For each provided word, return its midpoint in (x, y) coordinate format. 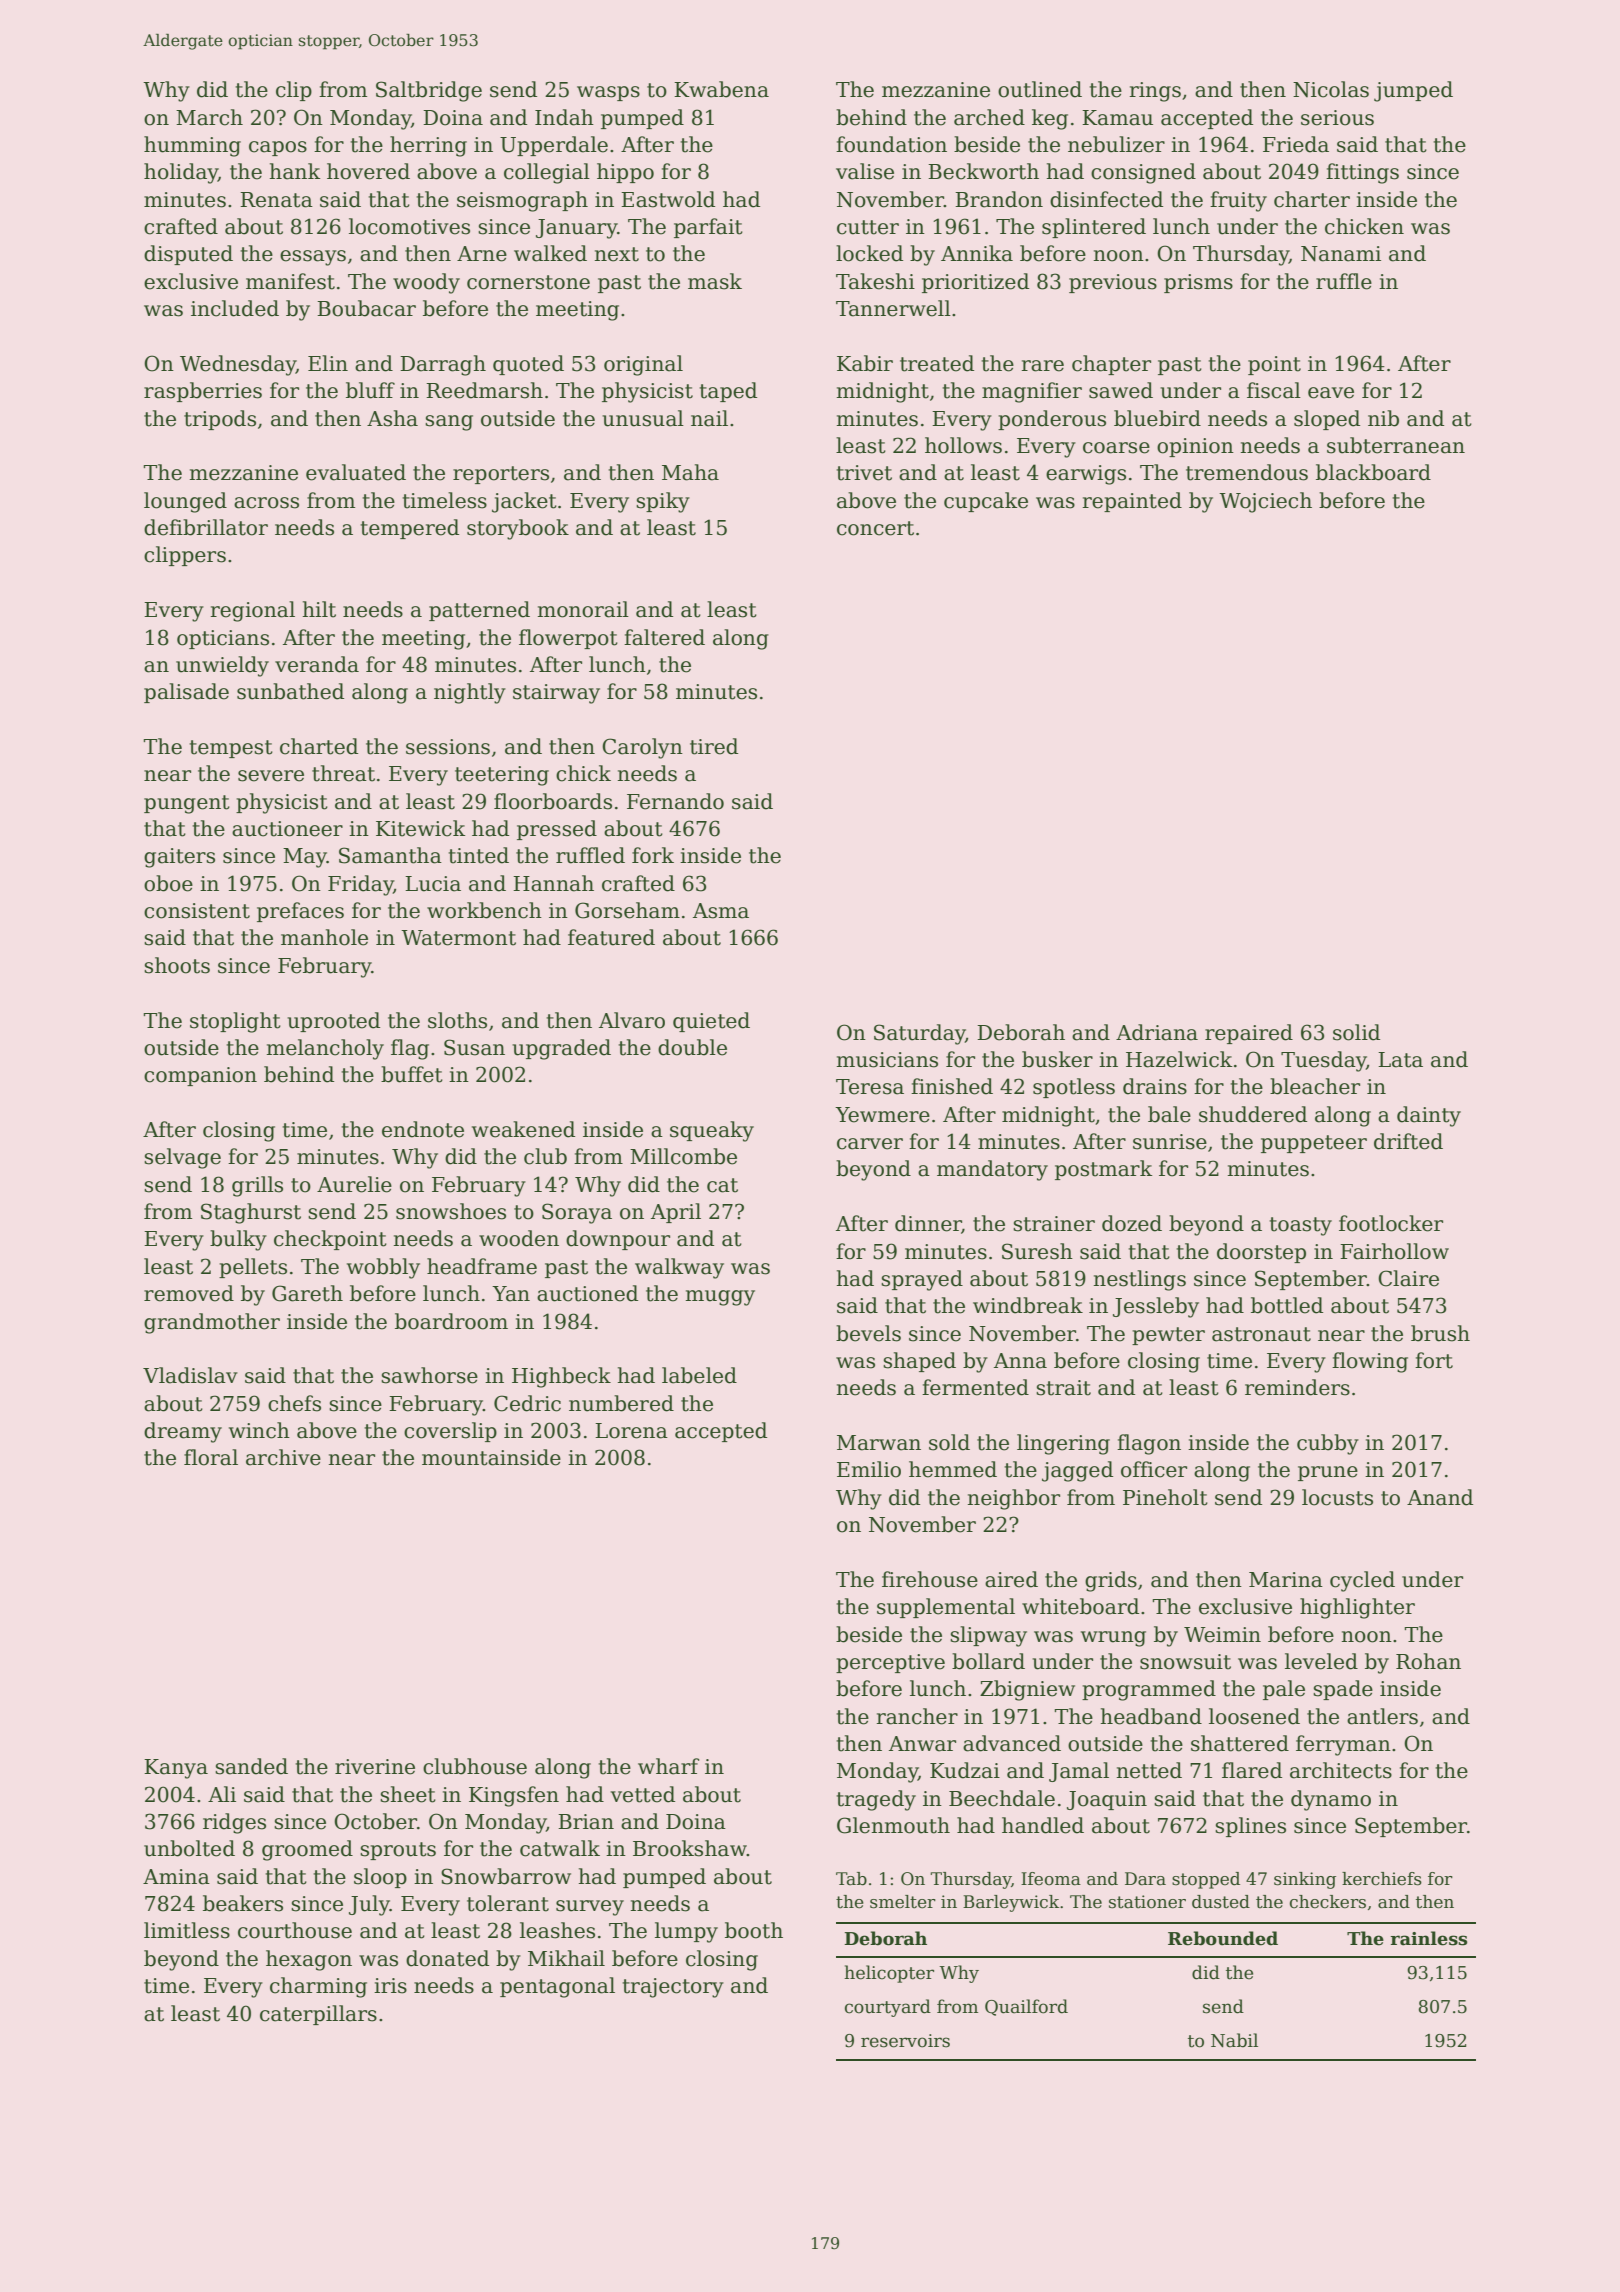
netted (1149, 1770)
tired (714, 746)
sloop (380, 1878)
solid (1356, 1032)
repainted (1132, 502)
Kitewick (420, 828)
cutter (868, 227)
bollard (988, 1661)
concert (875, 528)
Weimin (1222, 1635)
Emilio (869, 1469)
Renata (276, 200)
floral (211, 1457)
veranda (317, 664)
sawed (1121, 390)
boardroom (451, 1321)
